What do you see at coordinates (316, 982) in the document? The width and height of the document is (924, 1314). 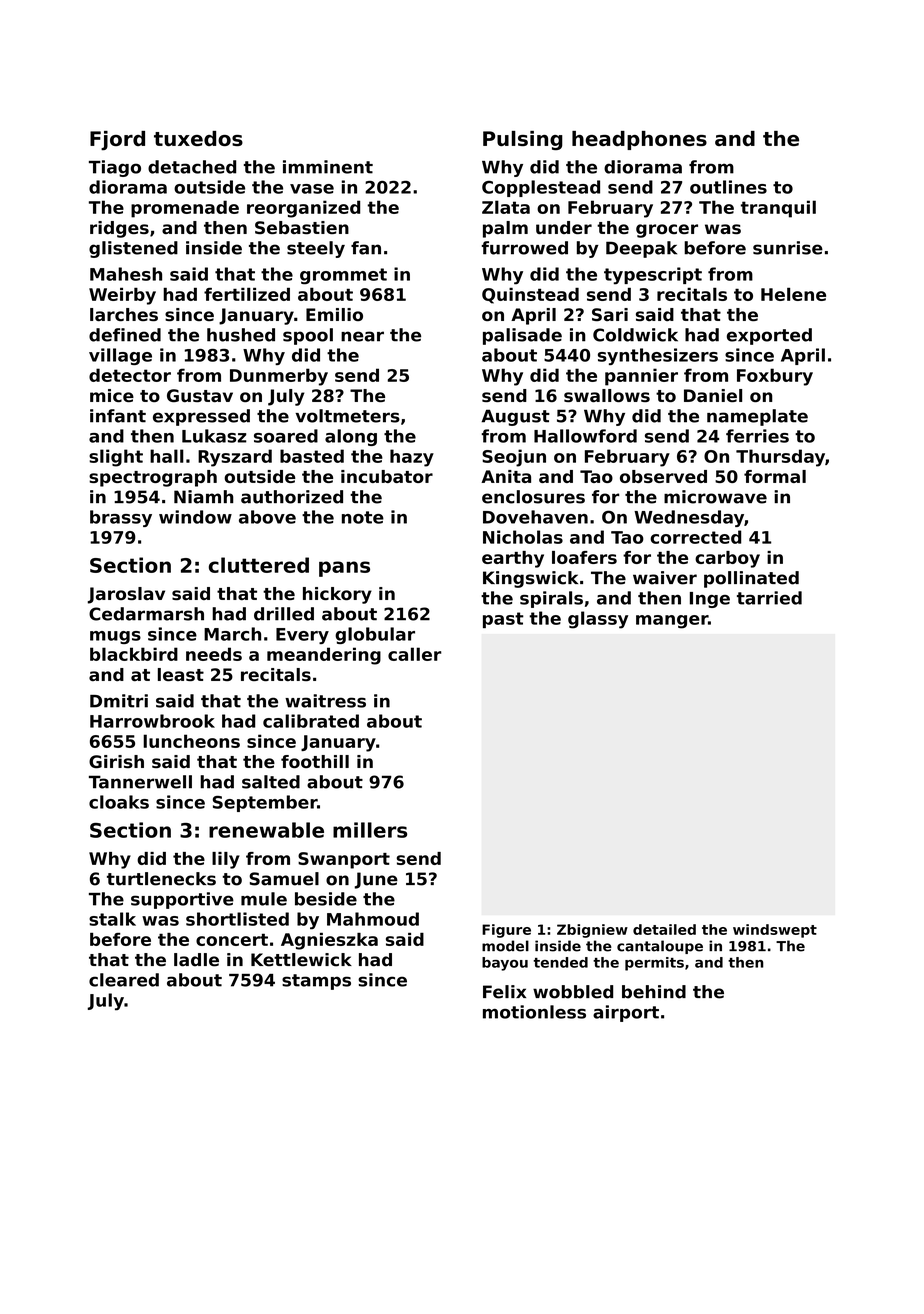 I see `stamps` at bounding box center [316, 982].
